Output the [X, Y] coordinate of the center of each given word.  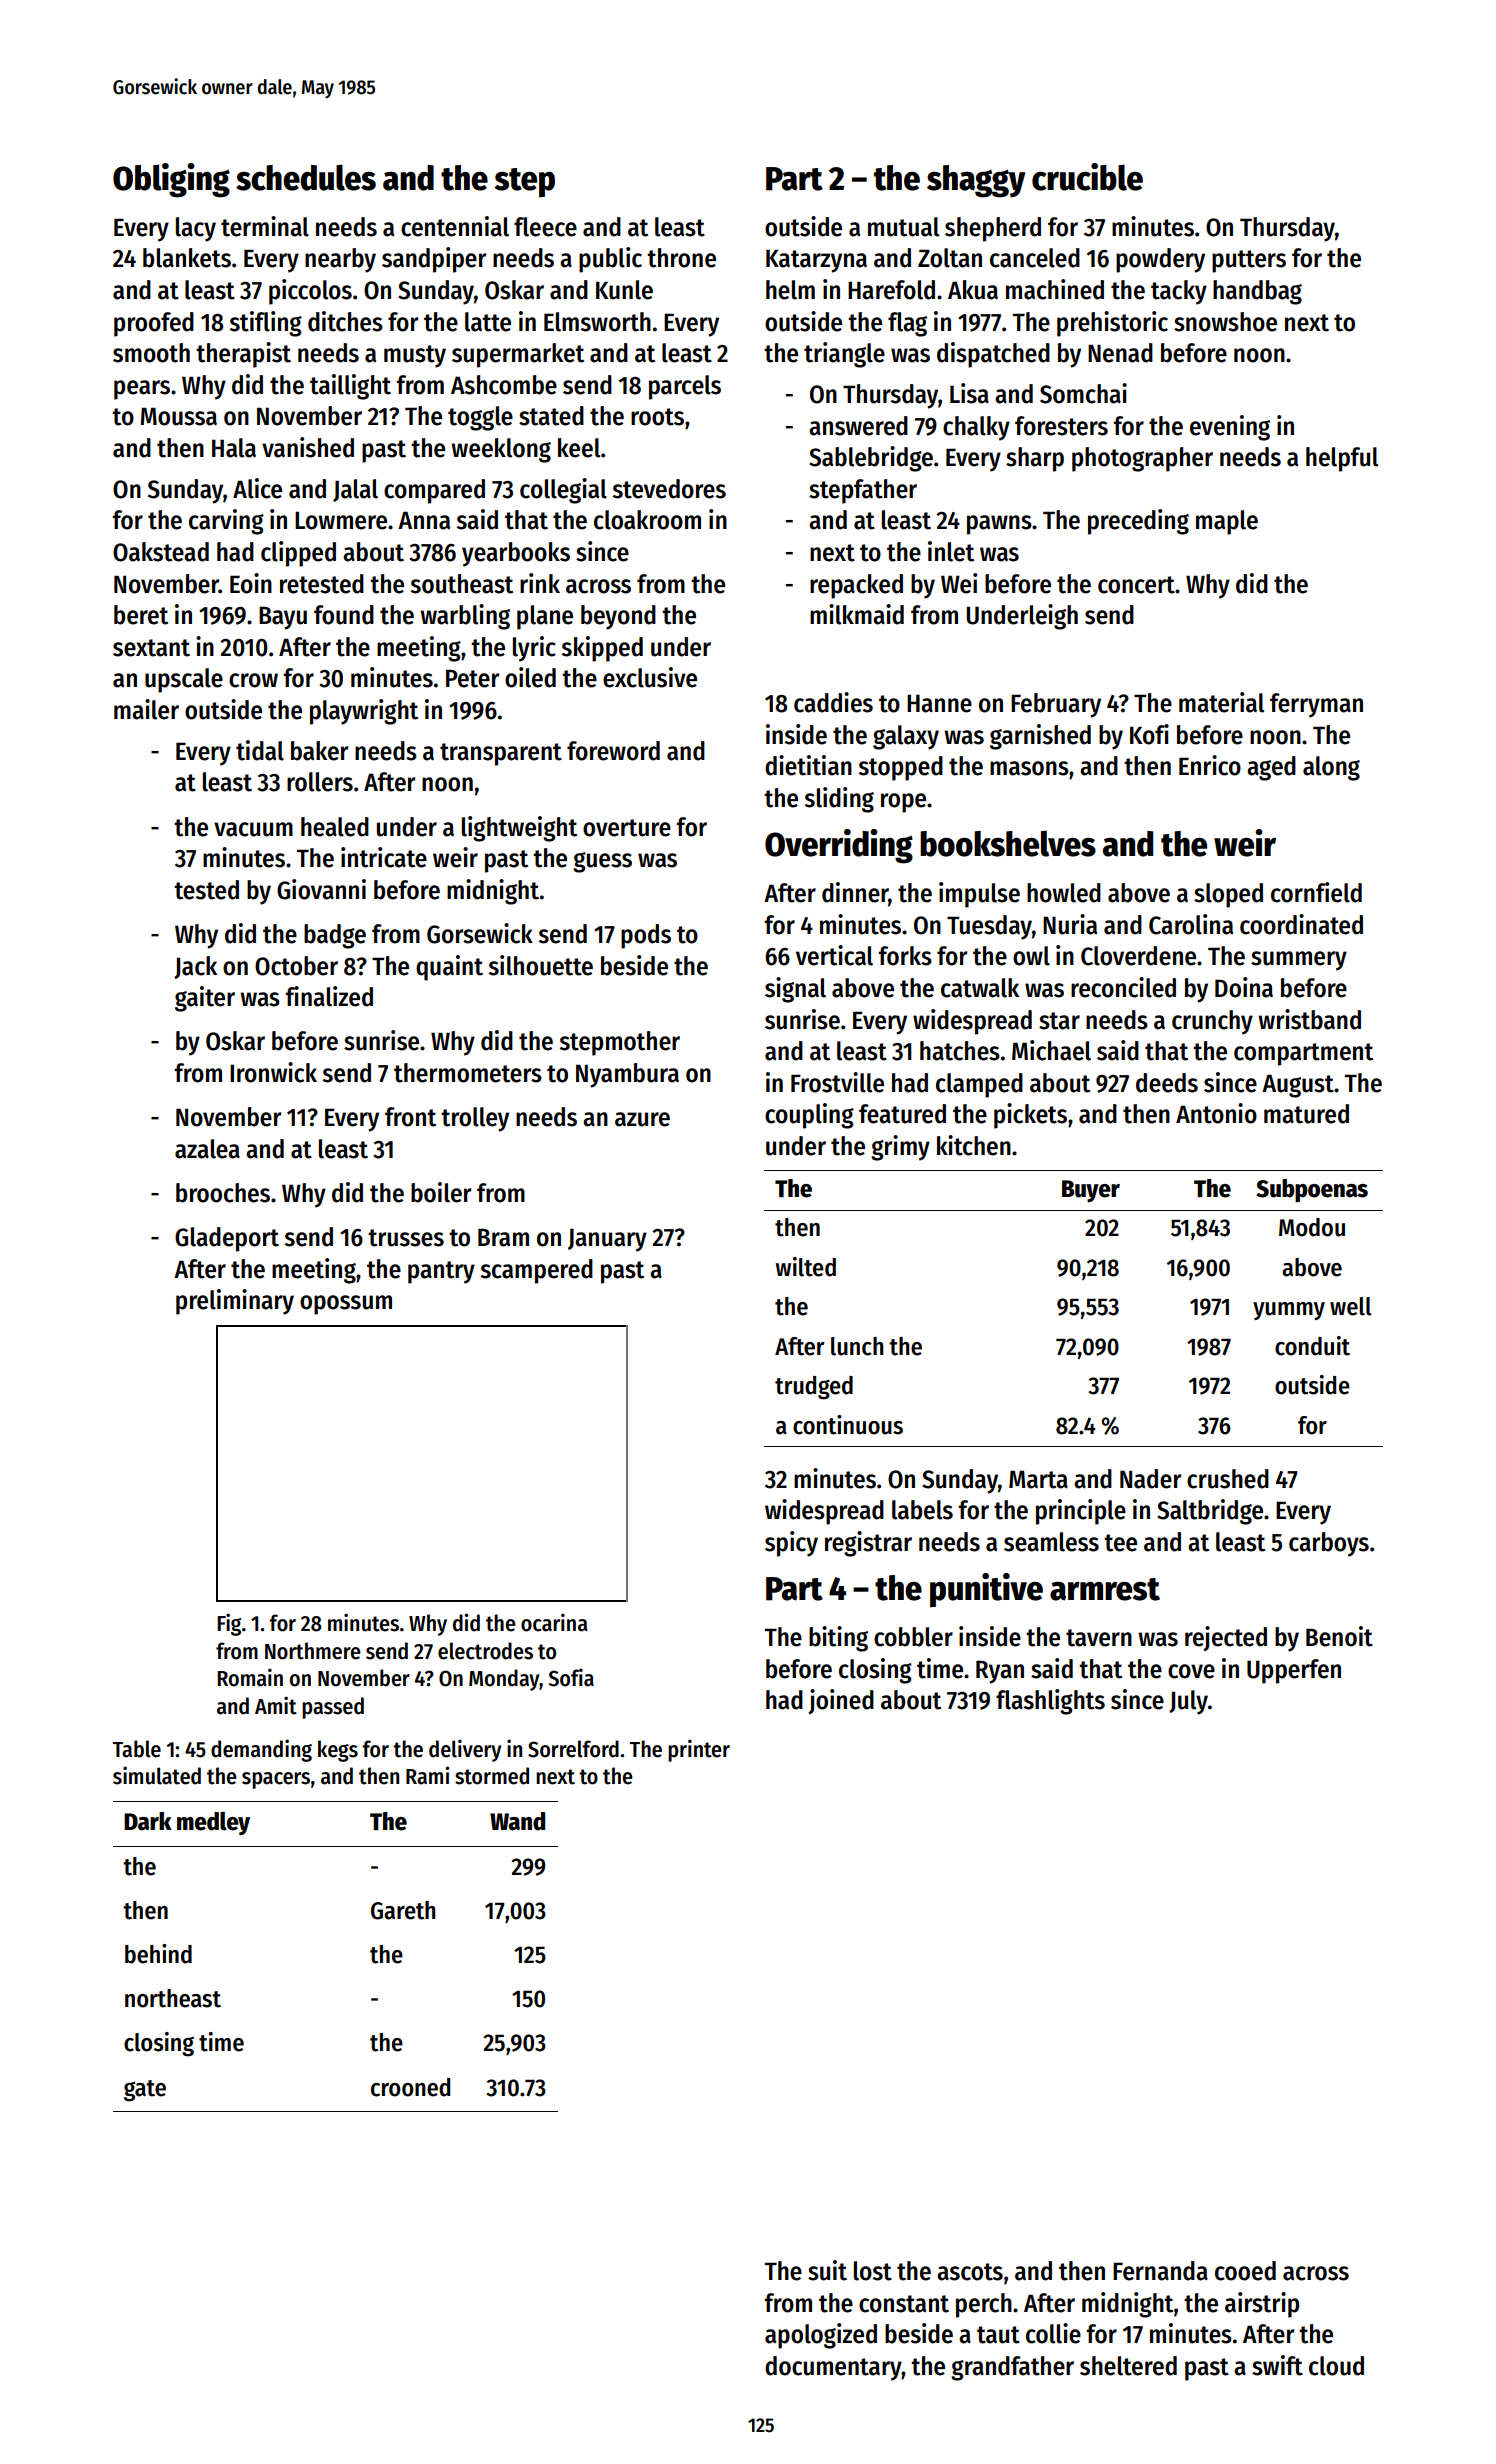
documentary [833, 2368]
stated [551, 416]
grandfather [1012, 2368]
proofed [154, 324]
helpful [1342, 459]
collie [1053, 2333]
